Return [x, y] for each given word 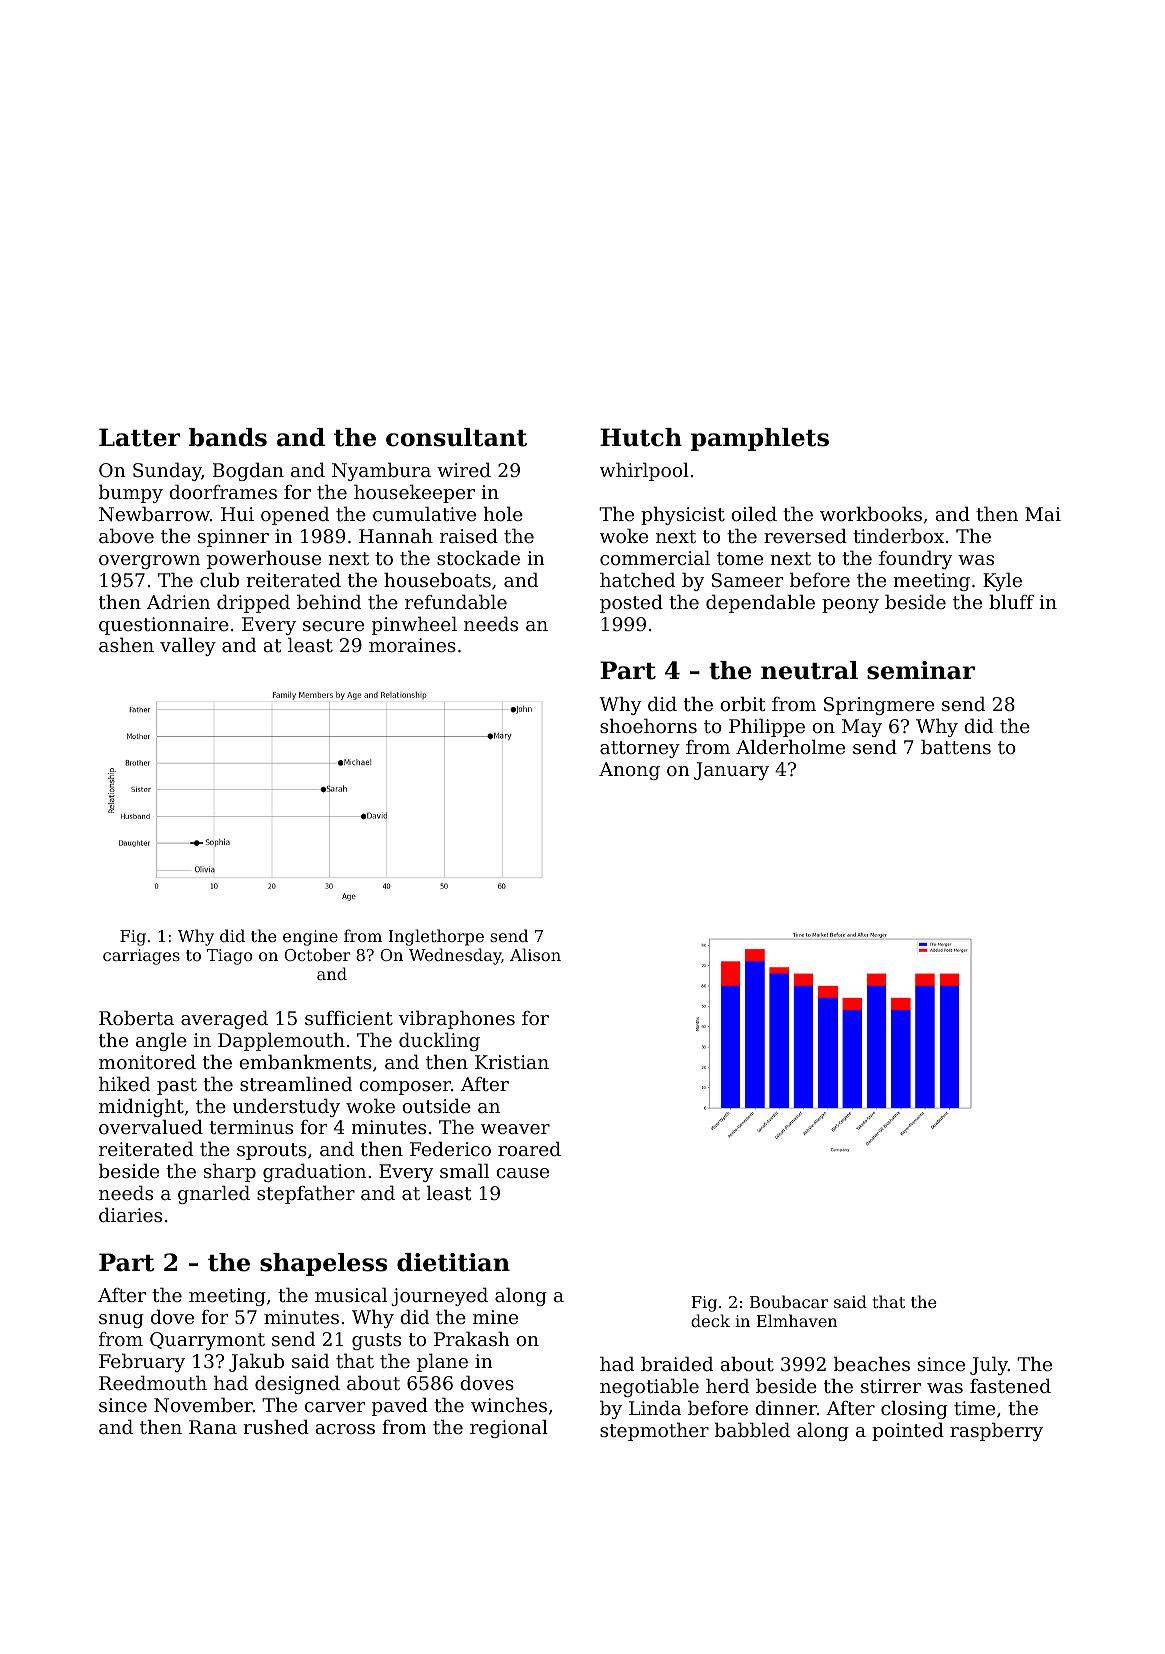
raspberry [996, 1431]
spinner [233, 538]
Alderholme [790, 746]
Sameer [747, 580]
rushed [276, 1426]
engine [310, 938]
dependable [760, 603]
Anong [629, 771]
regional [509, 1428]
